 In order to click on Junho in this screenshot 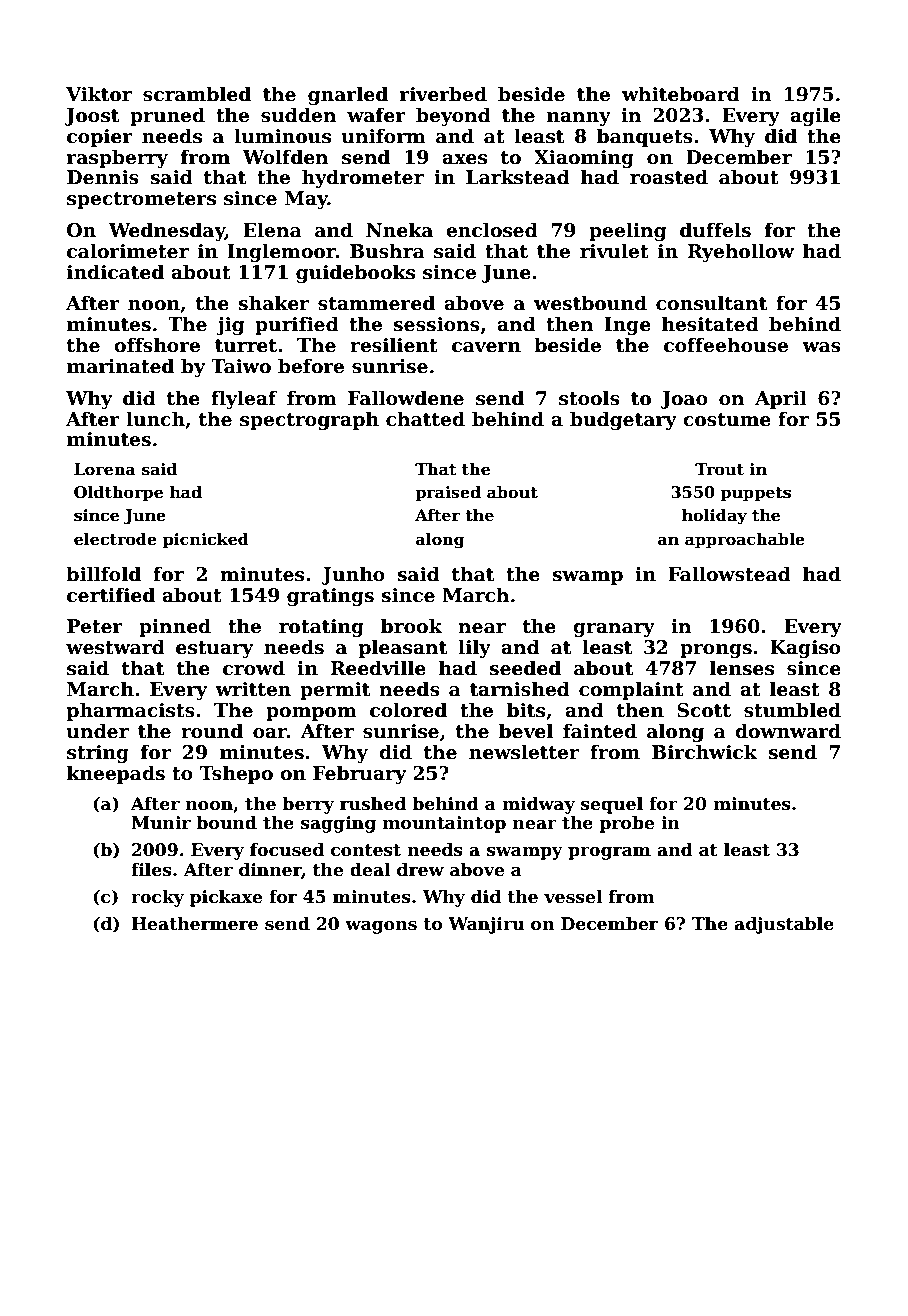, I will do `click(353, 575)`.
